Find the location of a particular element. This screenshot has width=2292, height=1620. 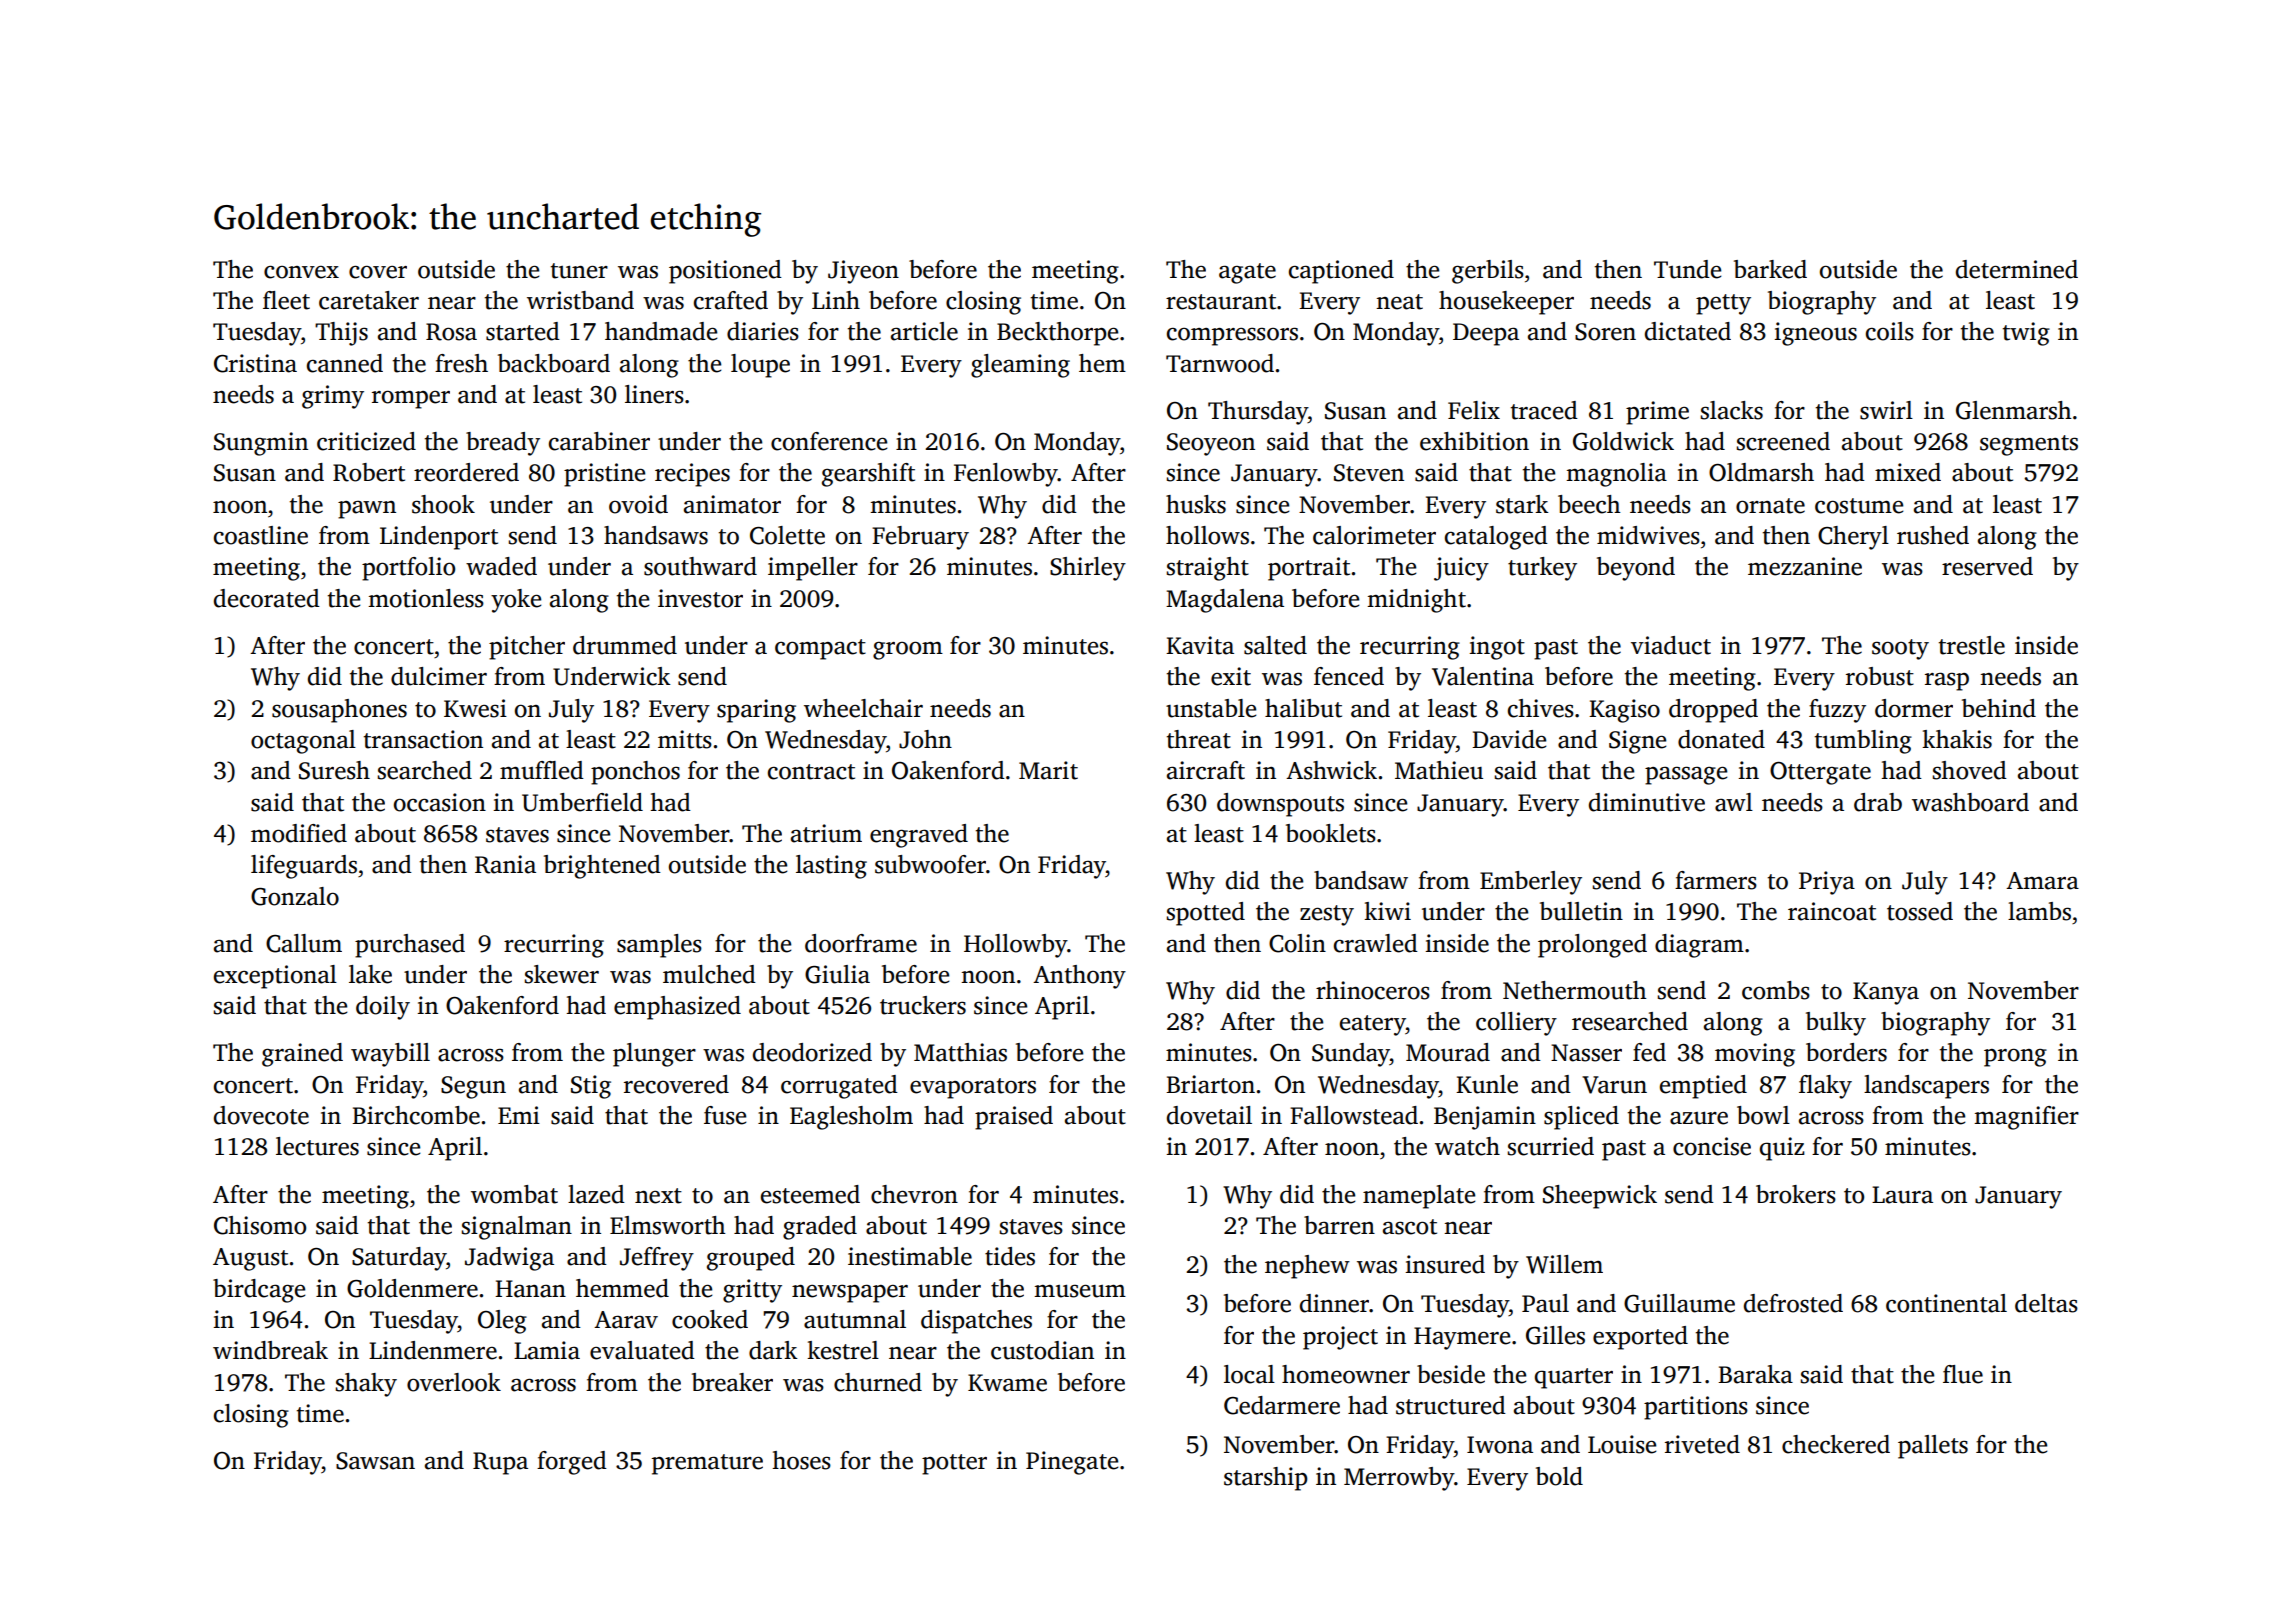

agate is located at coordinates (1247, 273).
